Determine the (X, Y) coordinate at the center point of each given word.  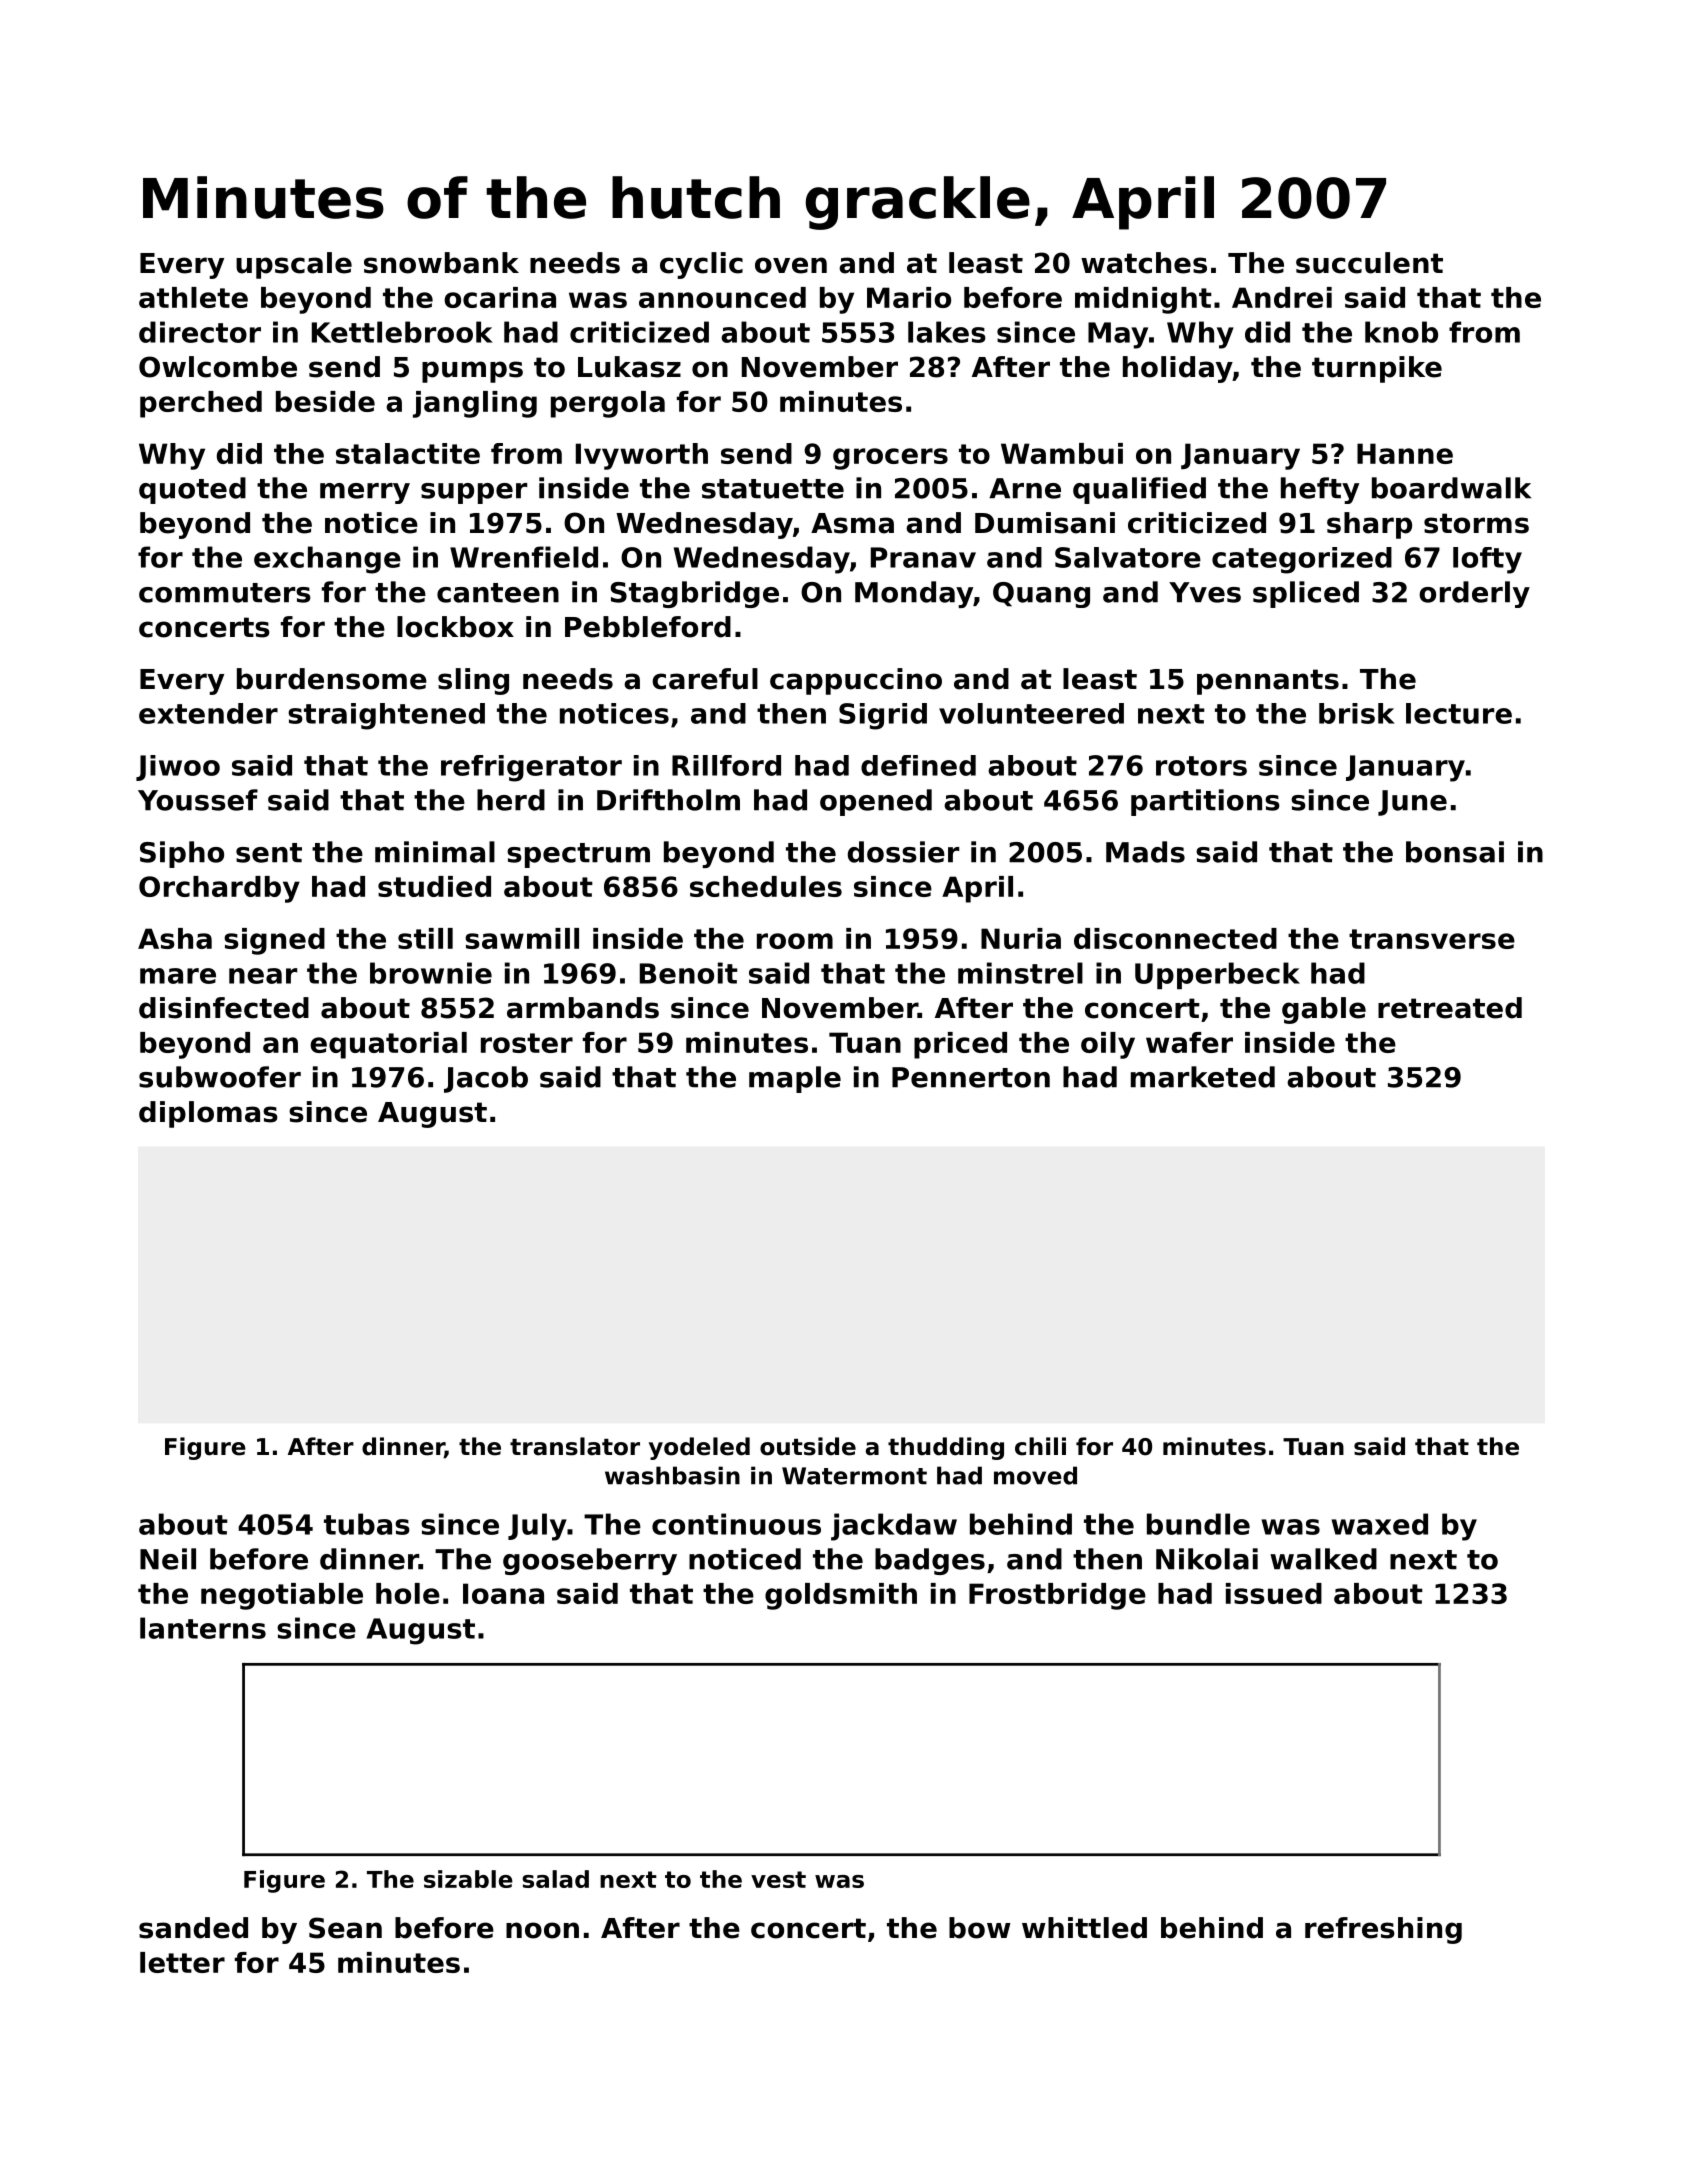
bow (980, 1928)
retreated (1450, 1008)
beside (325, 401)
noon (542, 1930)
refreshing (1383, 1930)
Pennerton (971, 1077)
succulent (1369, 263)
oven (791, 265)
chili (1040, 1446)
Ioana (503, 1593)
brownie (431, 973)
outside (808, 1446)
